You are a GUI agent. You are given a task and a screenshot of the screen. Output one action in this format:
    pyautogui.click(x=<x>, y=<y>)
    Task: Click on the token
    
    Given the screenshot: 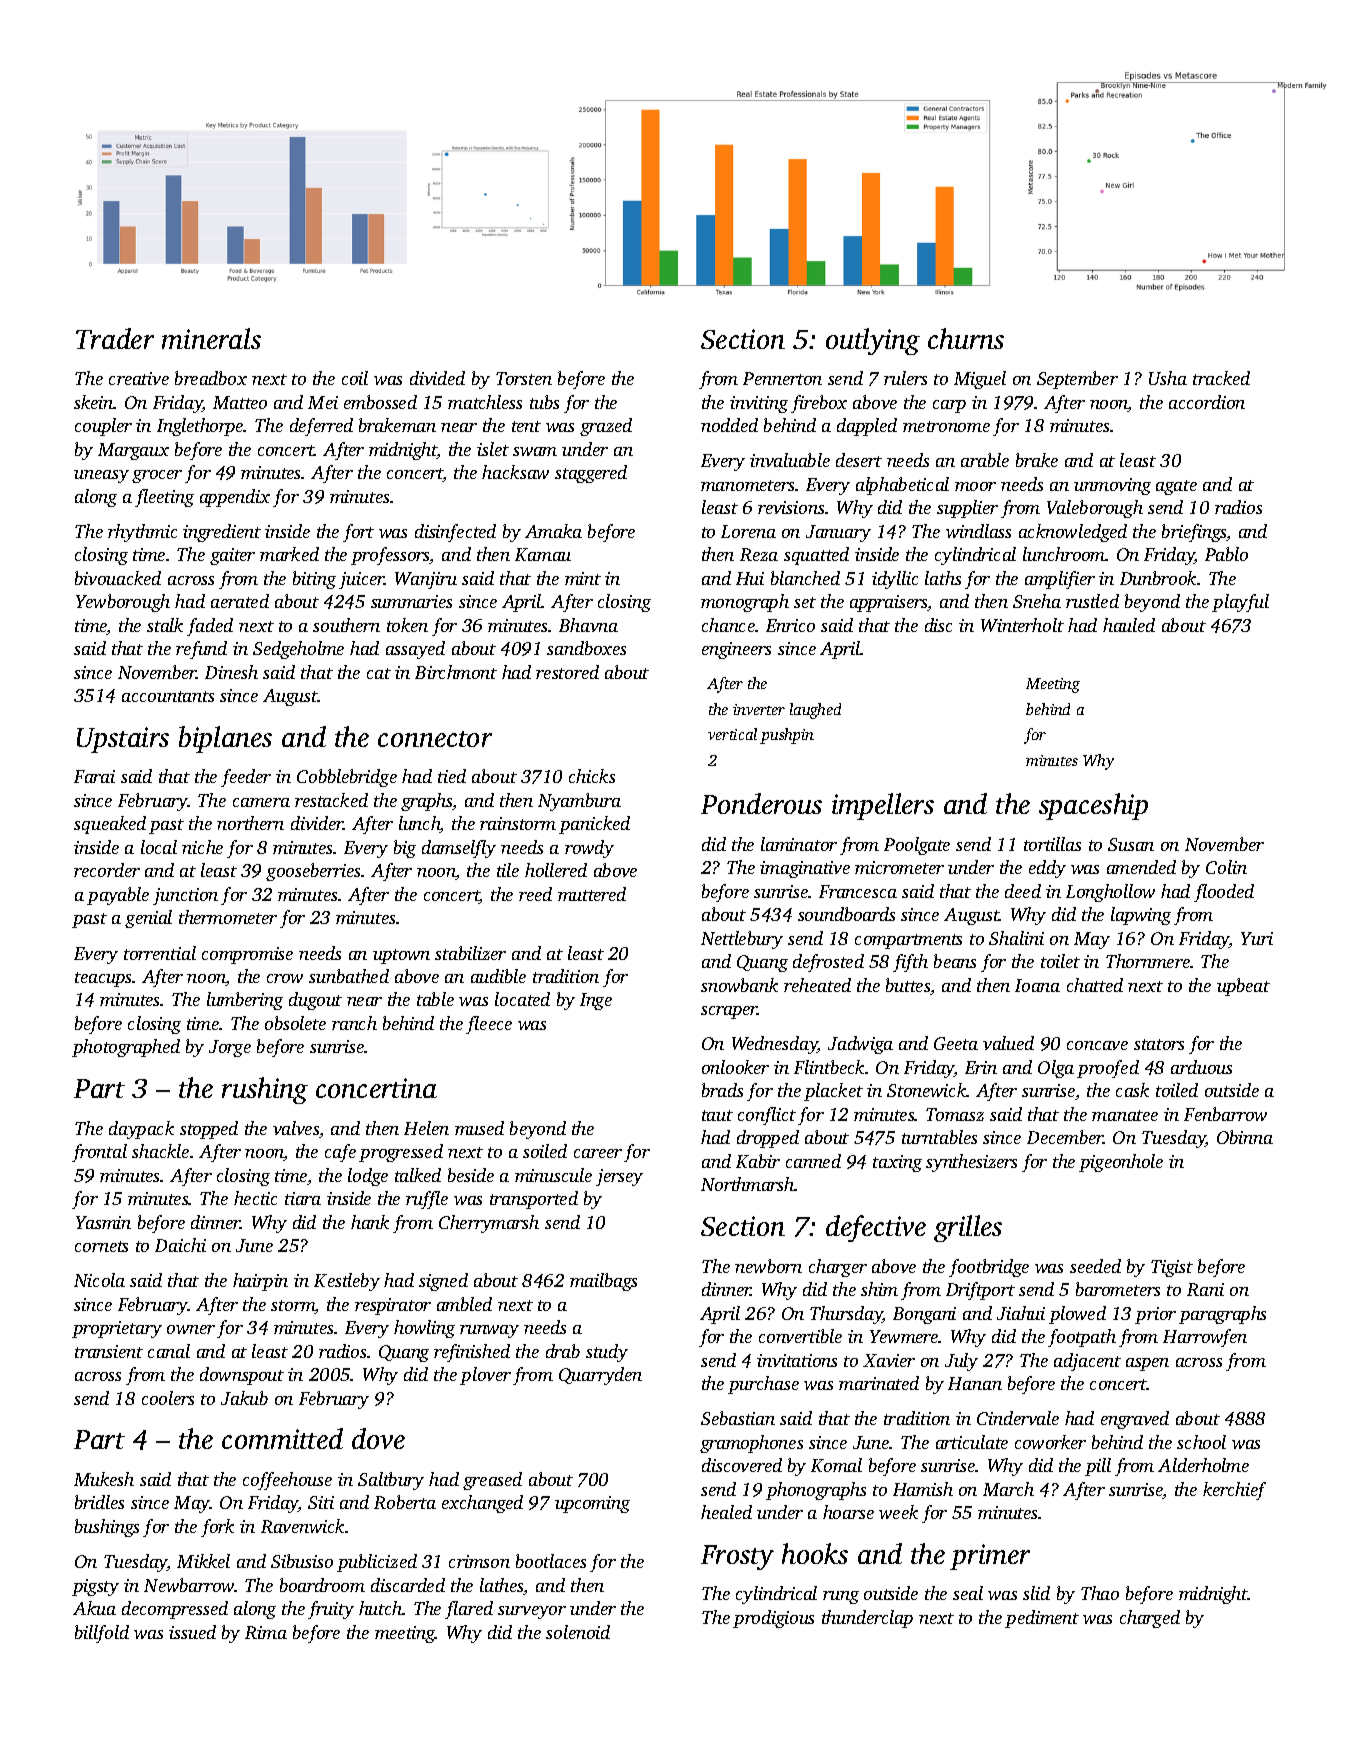 What is the action you would take?
    pyautogui.click(x=407, y=625)
